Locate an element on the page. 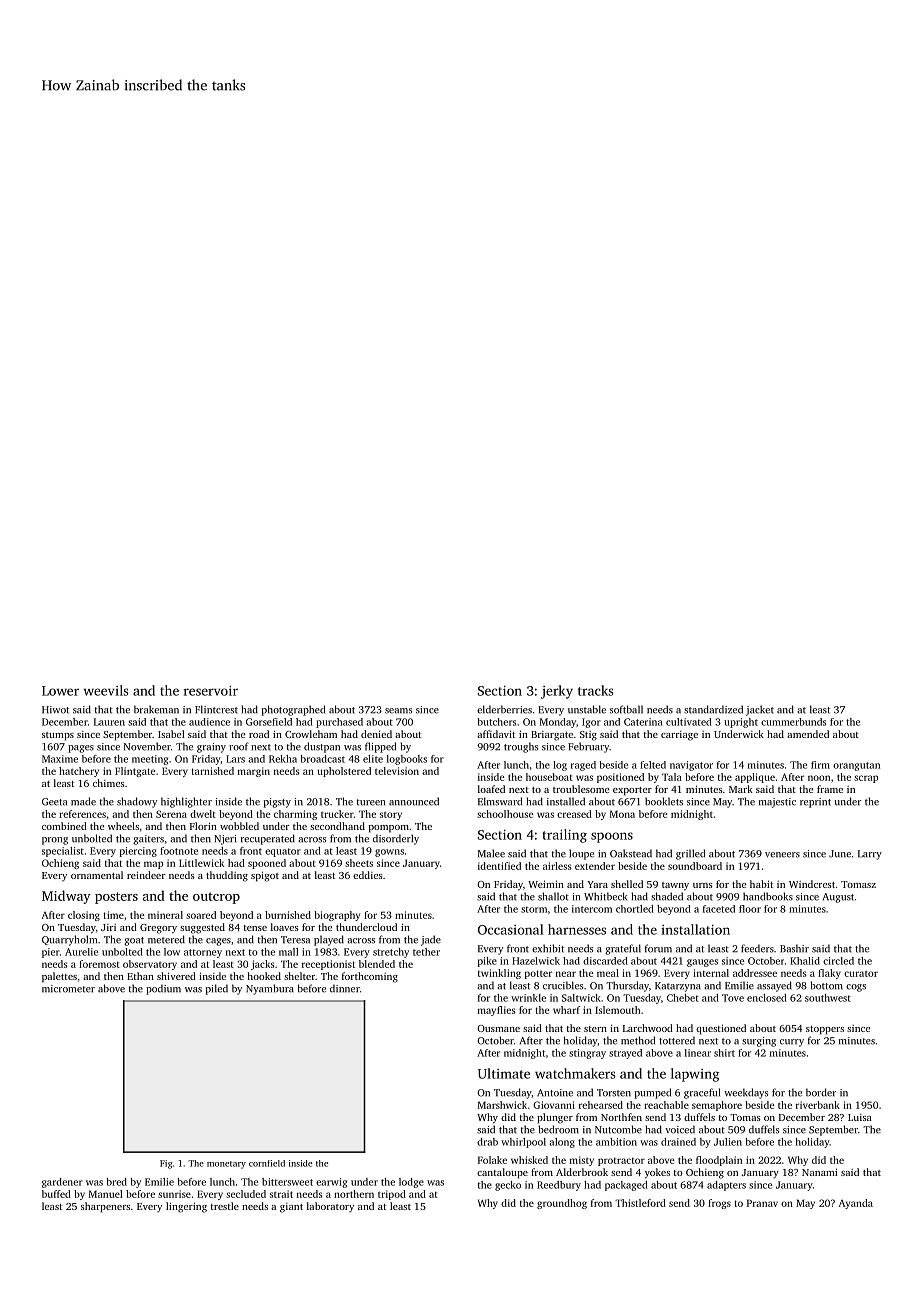 This page has height=1308, width=924. Lower is located at coordinates (60, 691).
